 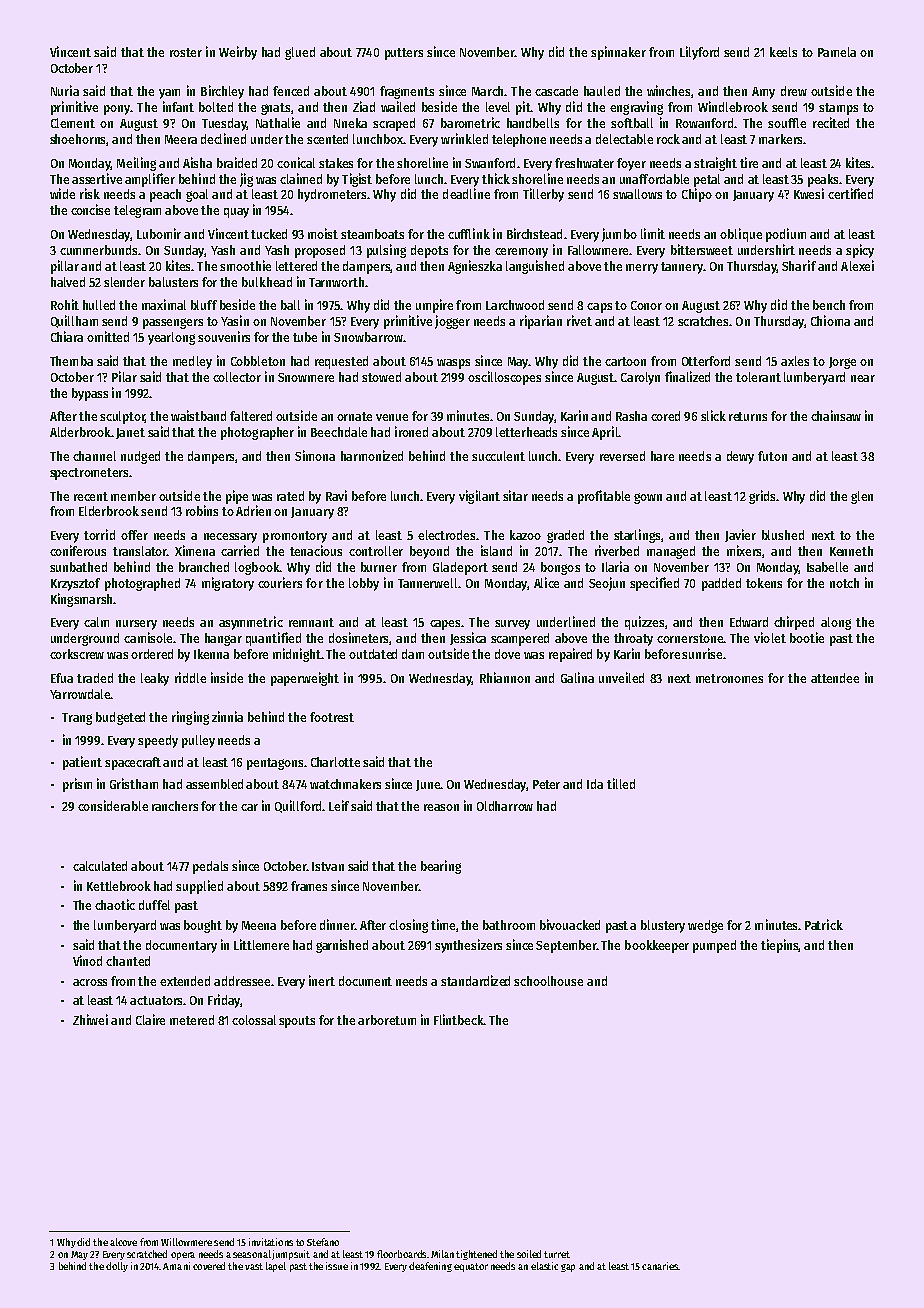 I want to click on addressee, so click(x=242, y=981).
